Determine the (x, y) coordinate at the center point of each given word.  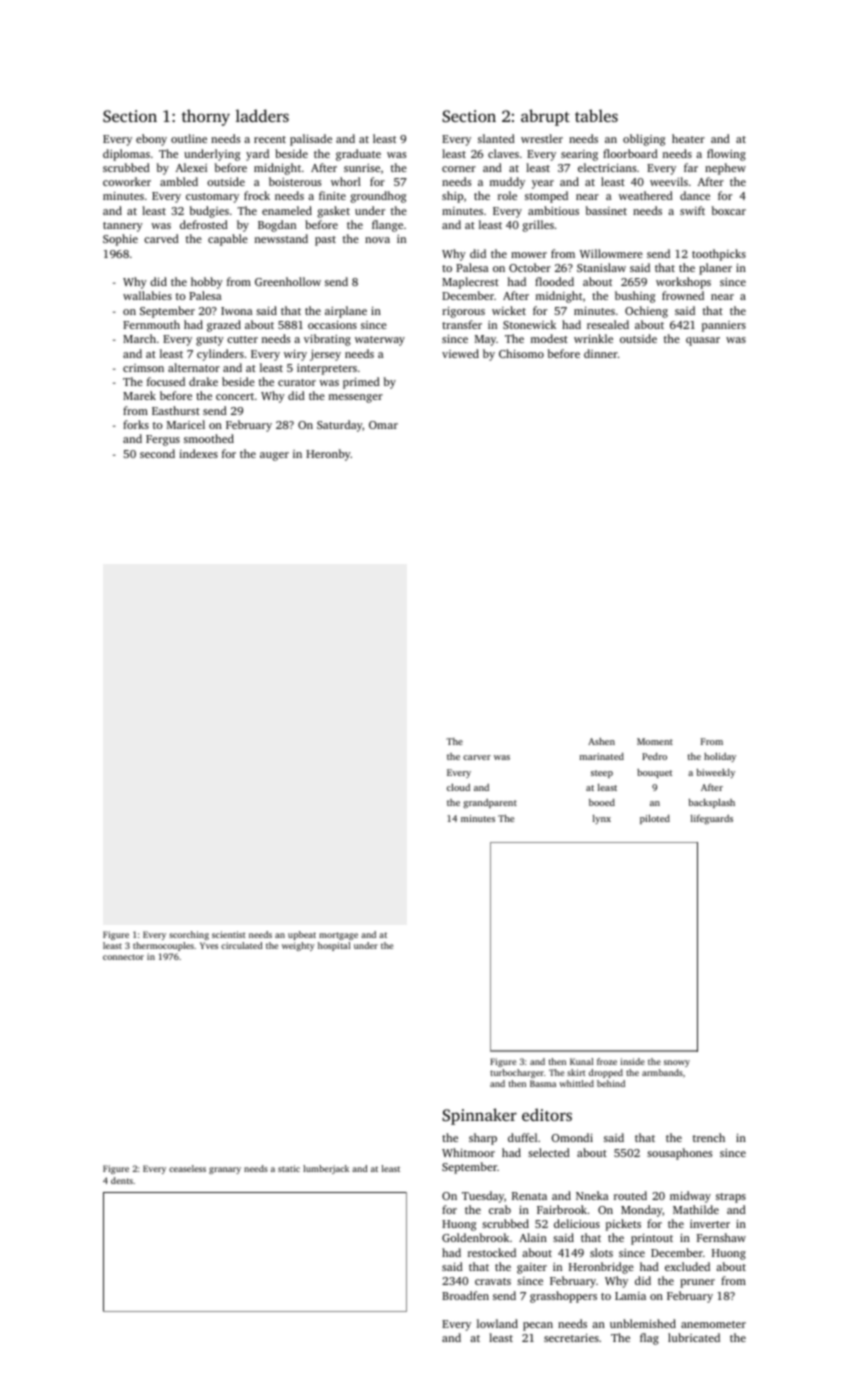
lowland (497, 1323)
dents (122, 1180)
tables (596, 115)
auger (274, 456)
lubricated (694, 1337)
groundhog (378, 197)
